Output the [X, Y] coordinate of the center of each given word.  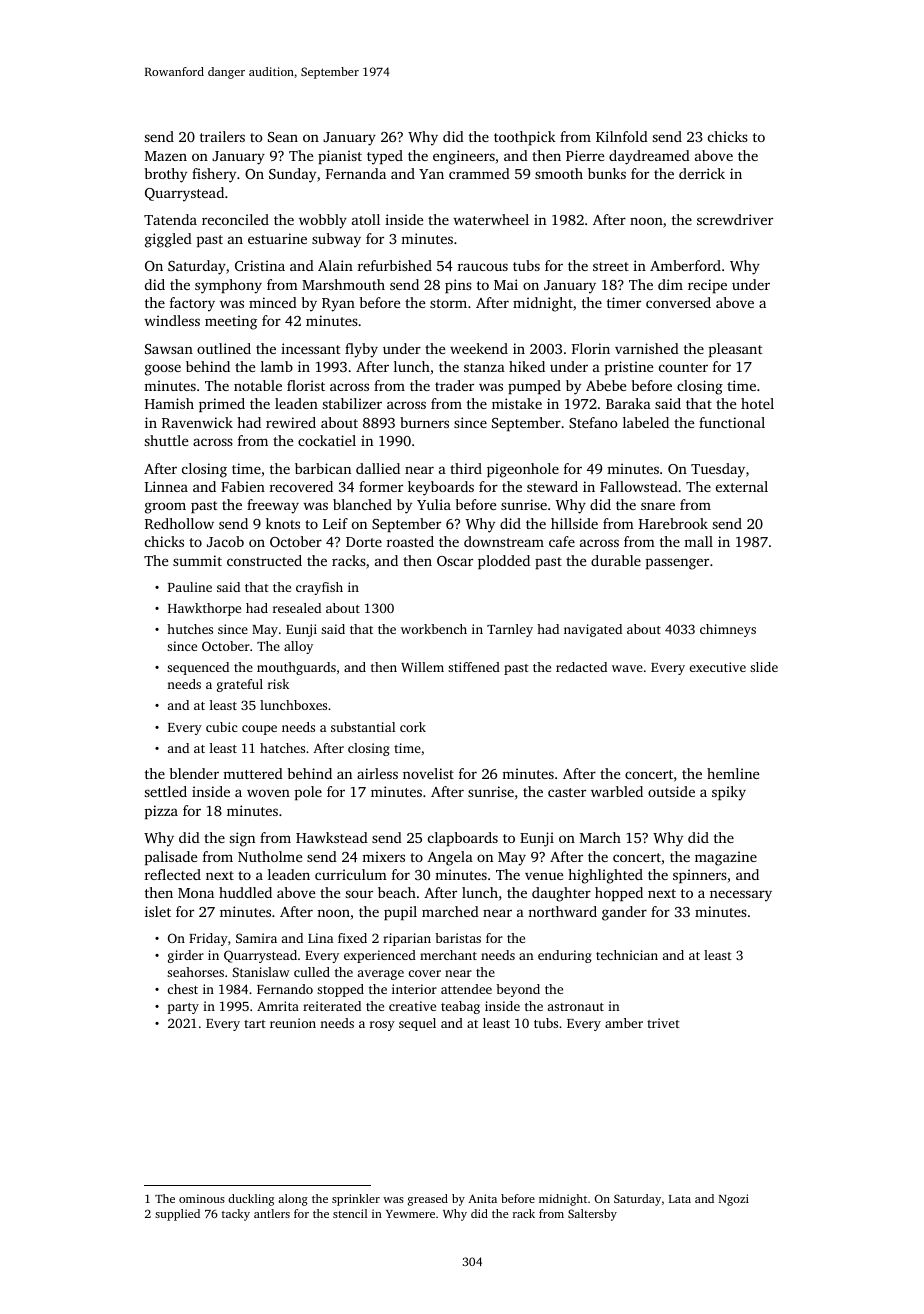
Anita [483, 1198]
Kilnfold [622, 136]
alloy [298, 647]
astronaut [576, 1007]
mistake [517, 403]
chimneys [728, 630]
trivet [663, 1023]
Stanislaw [261, 972]
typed [385, 157]
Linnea [166, 486]
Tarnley [510, 630]
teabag [460, 1007]
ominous [202, 1198]
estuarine [277, 238]
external [742, 486]
